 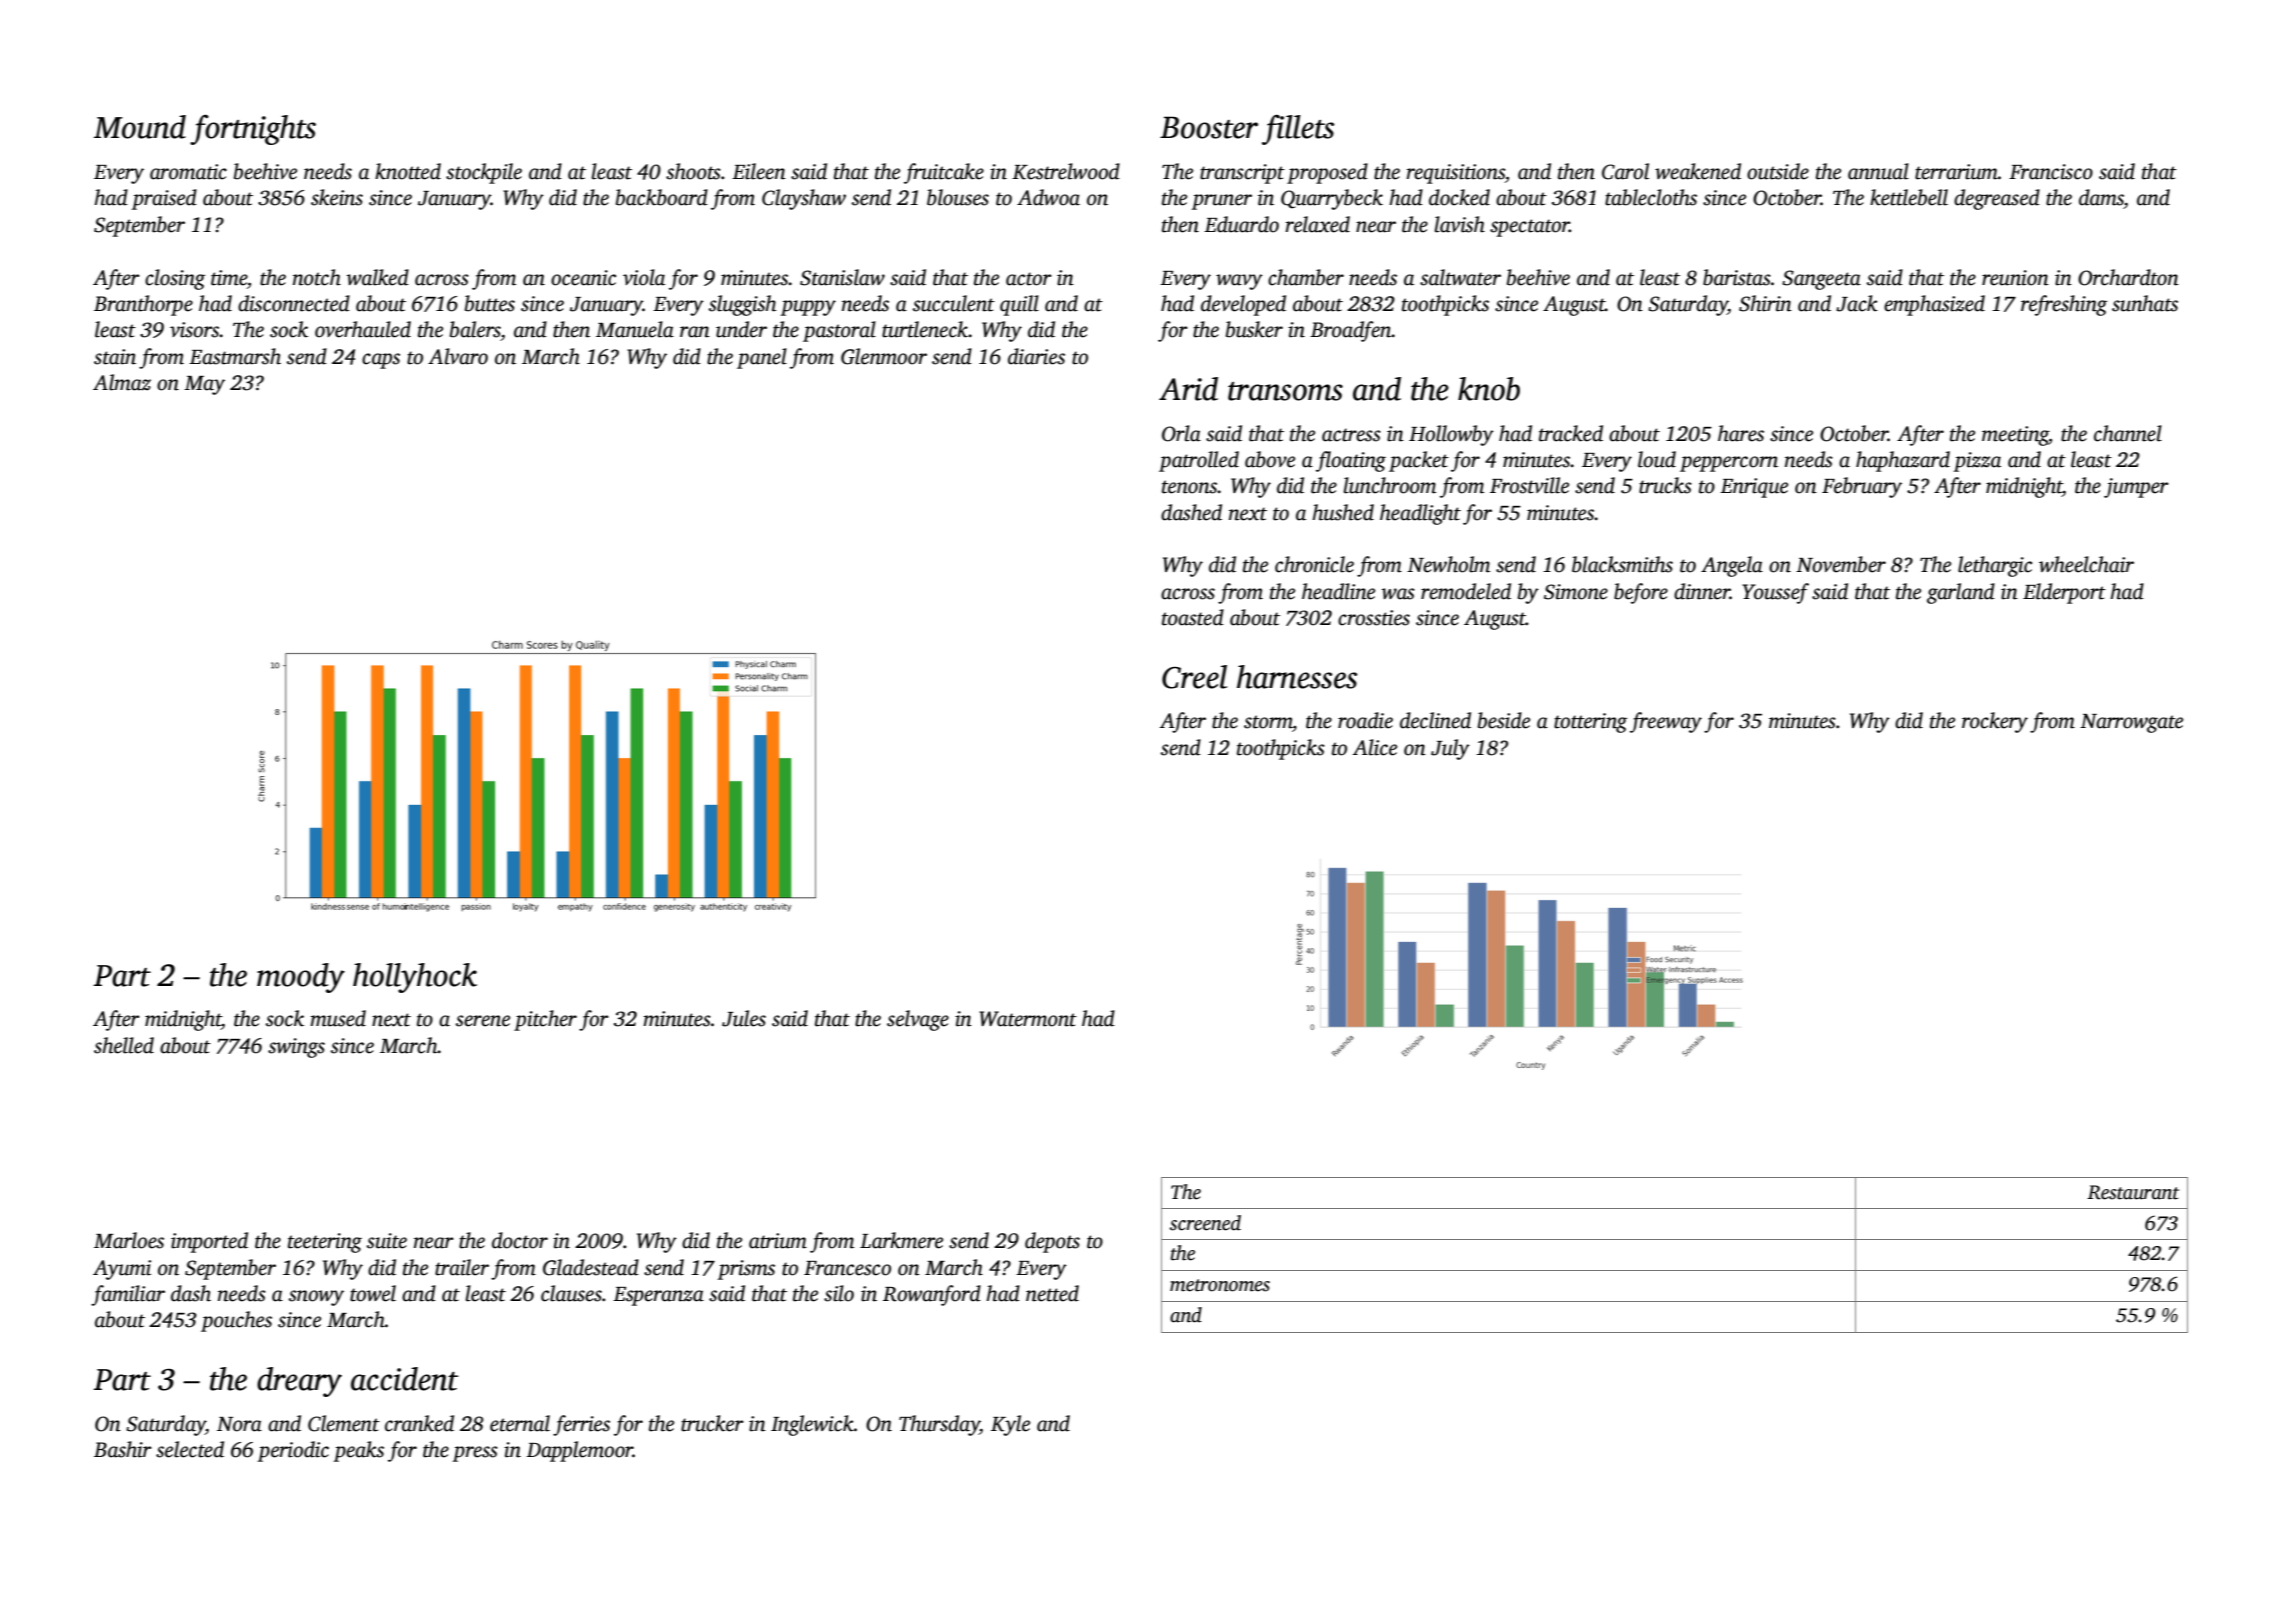 What do you see at coordinates (1268, 722) in the screenshot?
I see `storm` at bounding box center [1268, 722].
